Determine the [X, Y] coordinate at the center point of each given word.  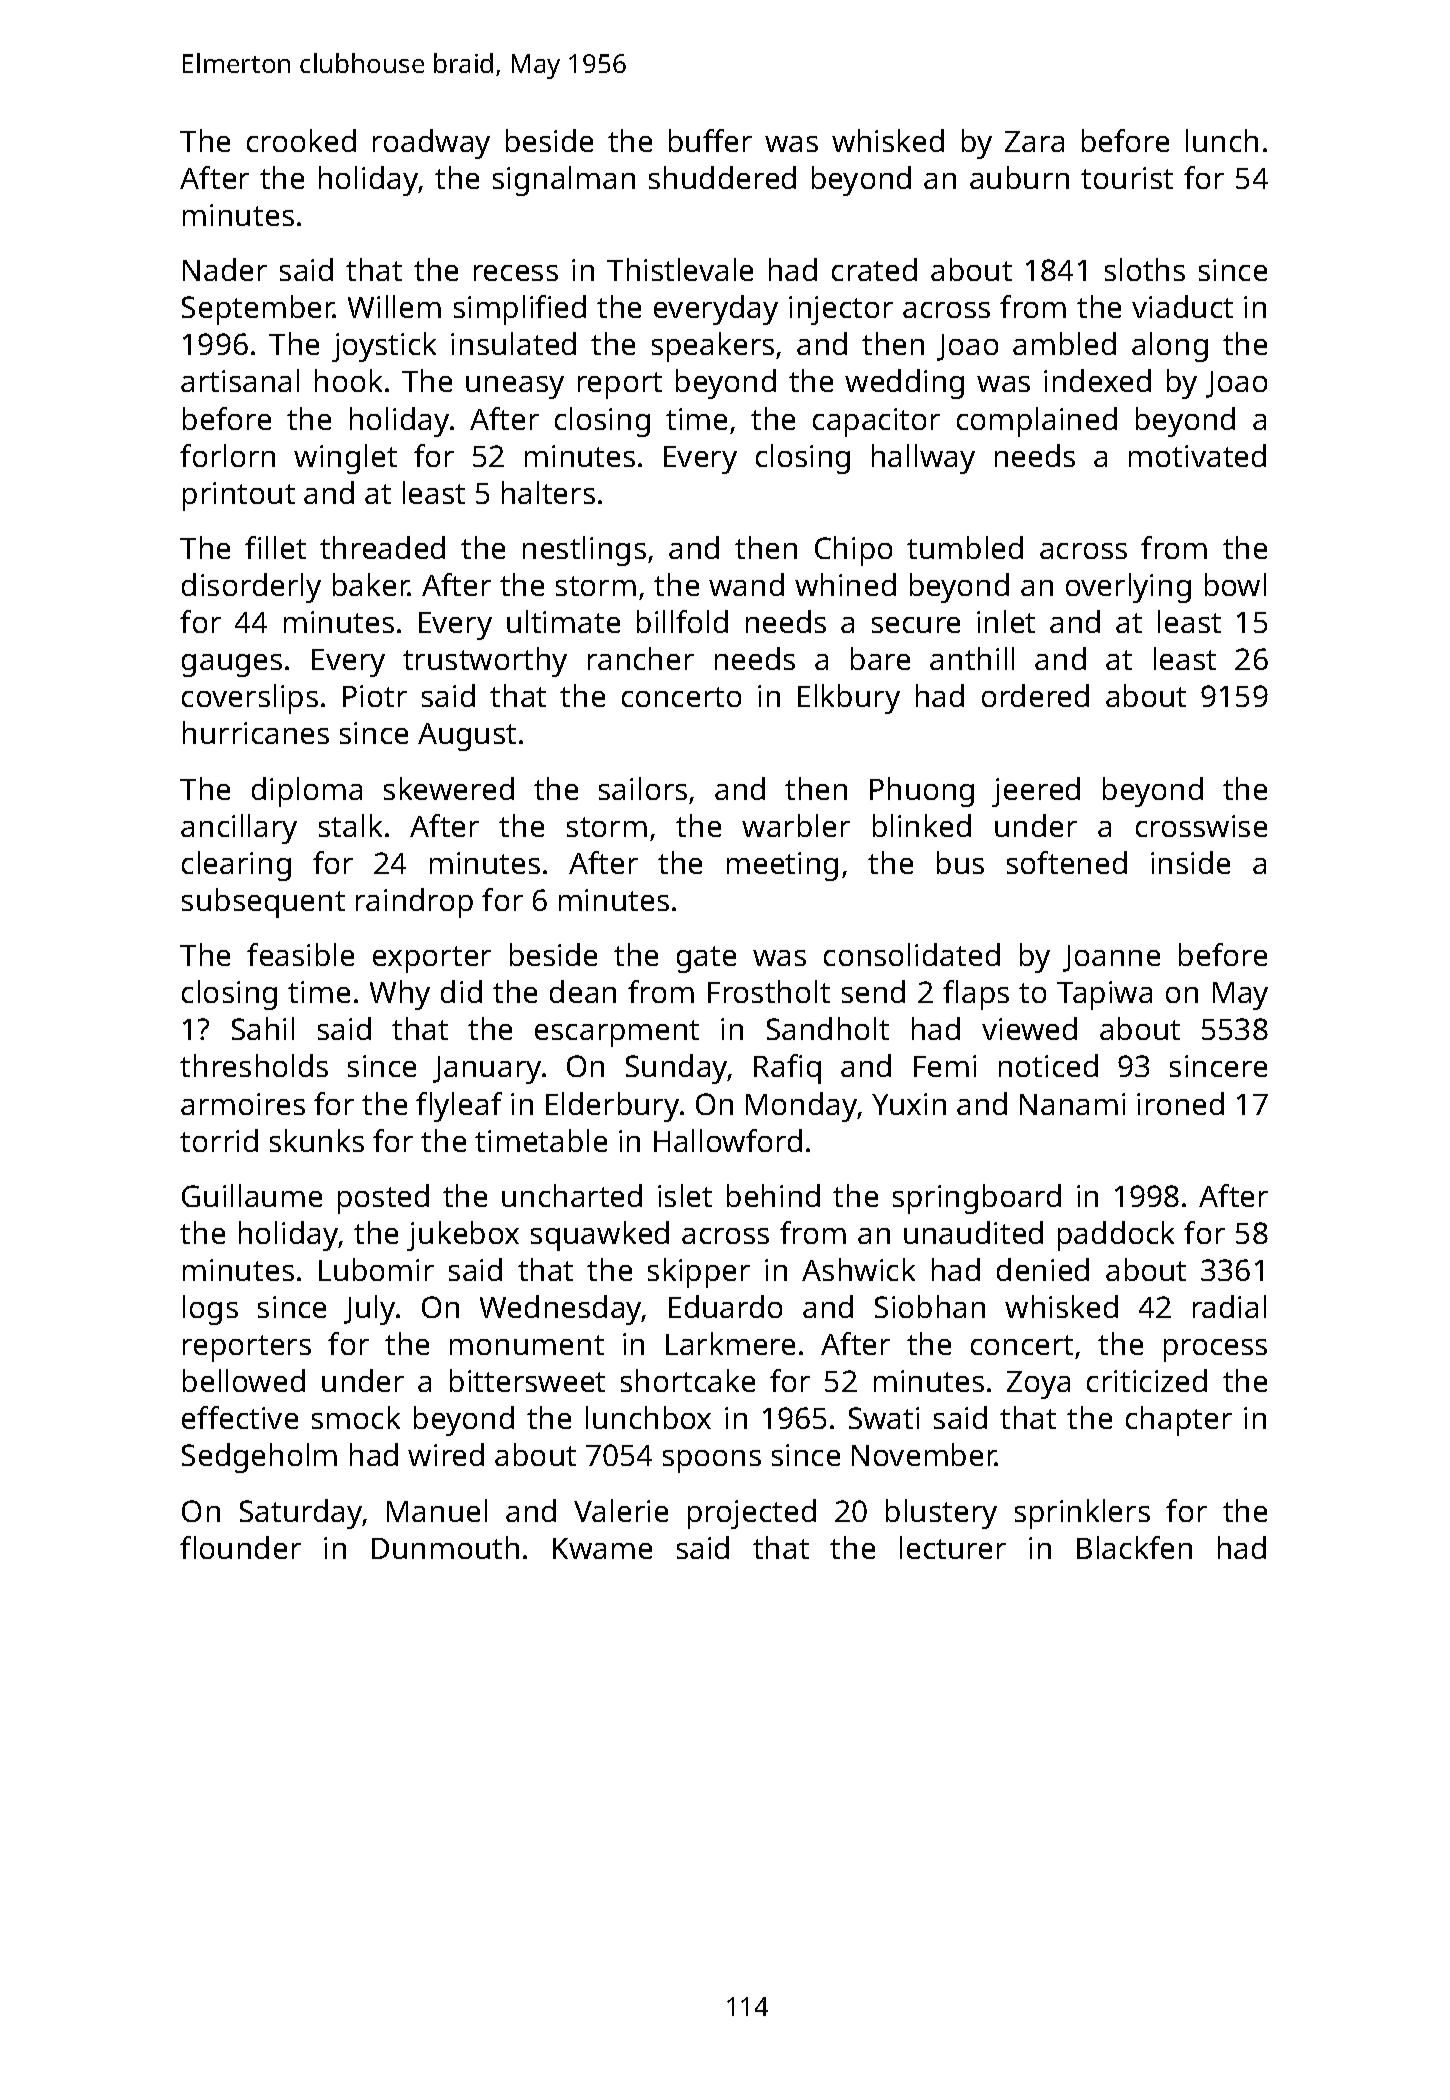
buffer [710, 140]
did [461, 991]
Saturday [301, 1514]
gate [706, 959]
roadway [431, 144]
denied [1043, 1269]
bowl [1235, 584]
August [467, 737]
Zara [1034, 141]
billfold [682, 621]
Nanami [1072, 1104]
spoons [712, 1461]
